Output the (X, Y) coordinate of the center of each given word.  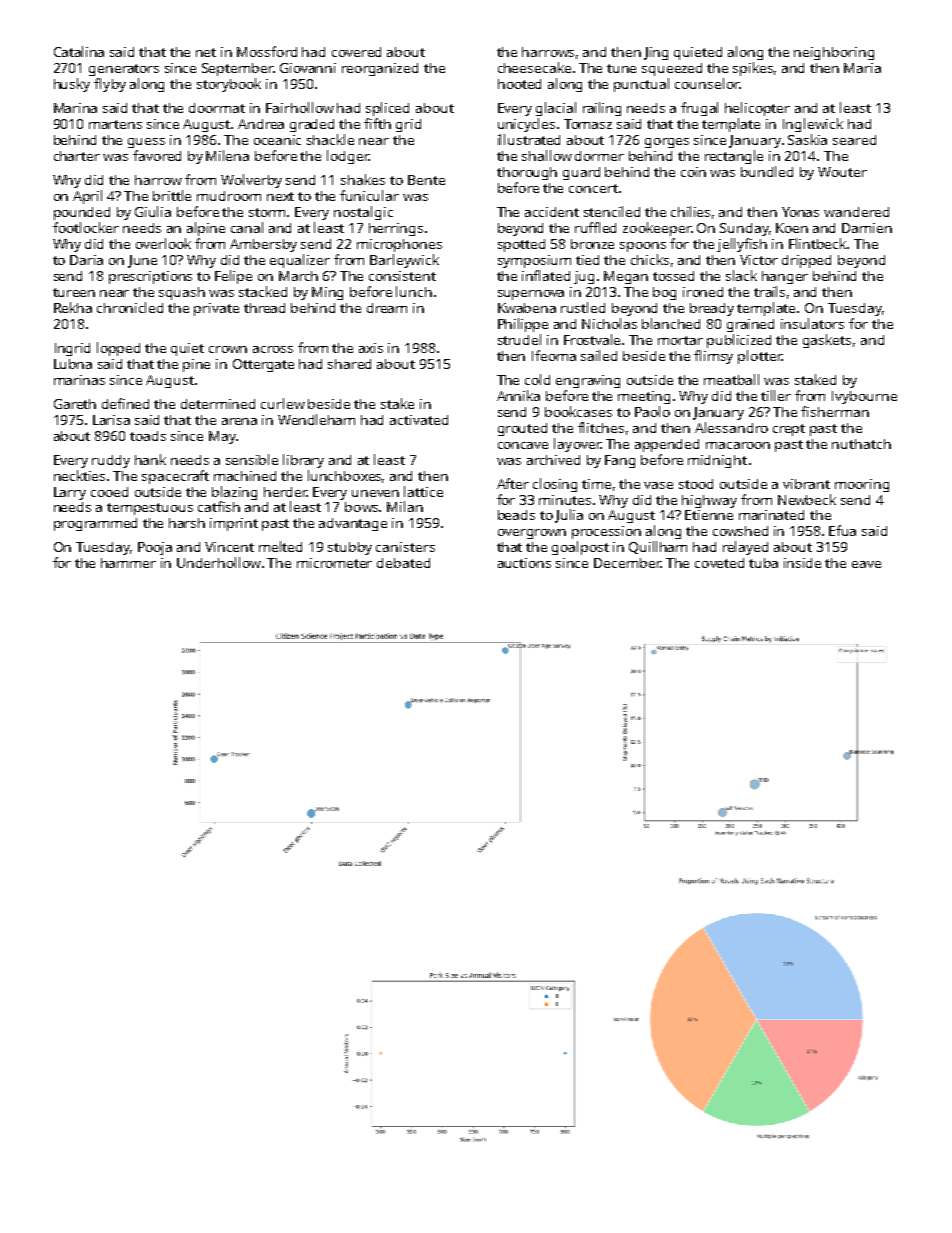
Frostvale (592, 339)
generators (124, 70)
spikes (753, 69)
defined (125, 403)
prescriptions (150, 277)
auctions (524, 563)
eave (866, 564)
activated (419, 420)
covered (356, 52)
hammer (128, 563)
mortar (680, 340)
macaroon (738, 445)
